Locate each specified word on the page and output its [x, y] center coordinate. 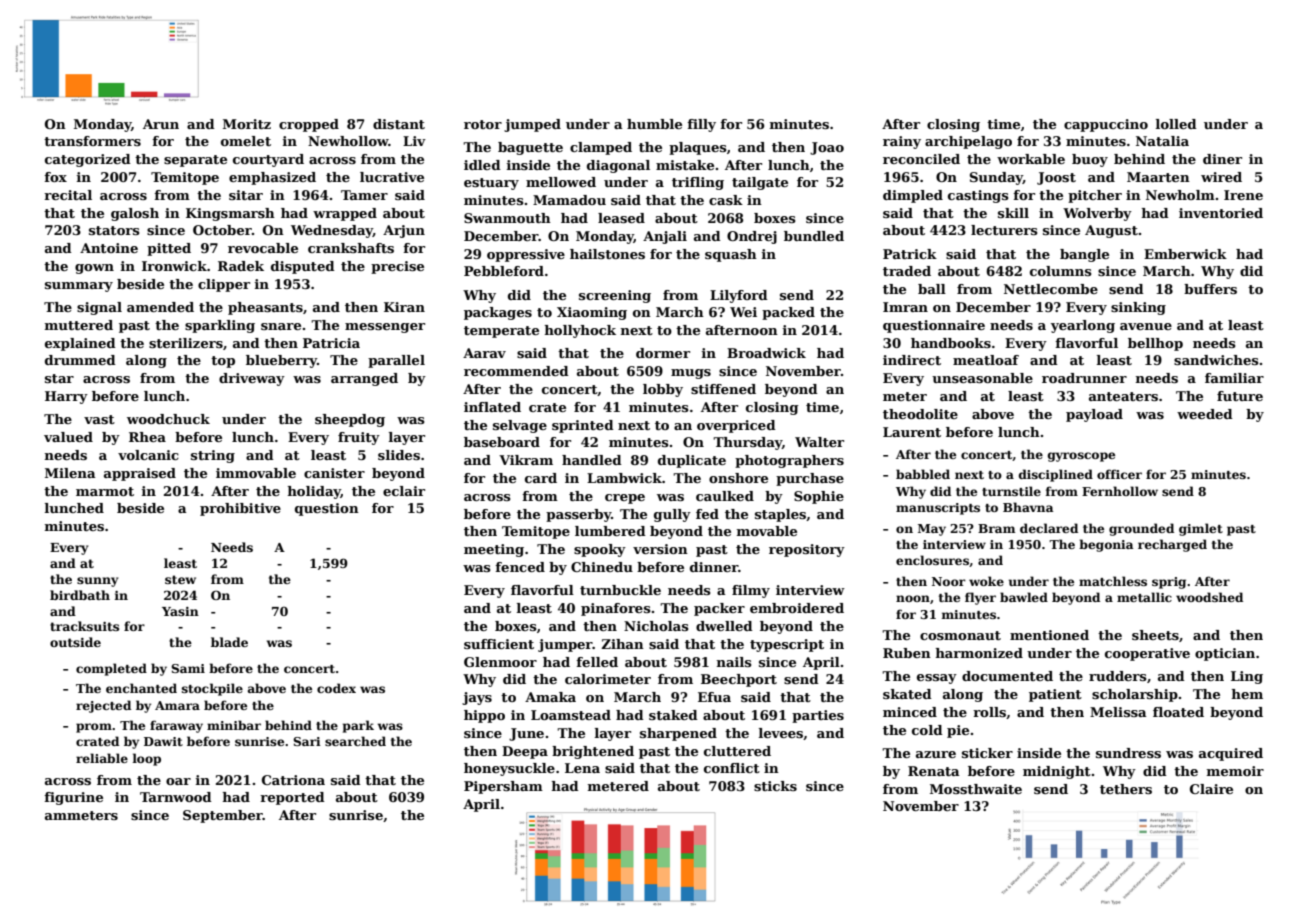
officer [1119, 474]
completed [111, 669]
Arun [161, 124]
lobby [663, 390]
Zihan [622, 644]
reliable [102, 758]
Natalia [1162, 141]
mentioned [1049, 635]
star [59, 378]
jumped [532, 125]
